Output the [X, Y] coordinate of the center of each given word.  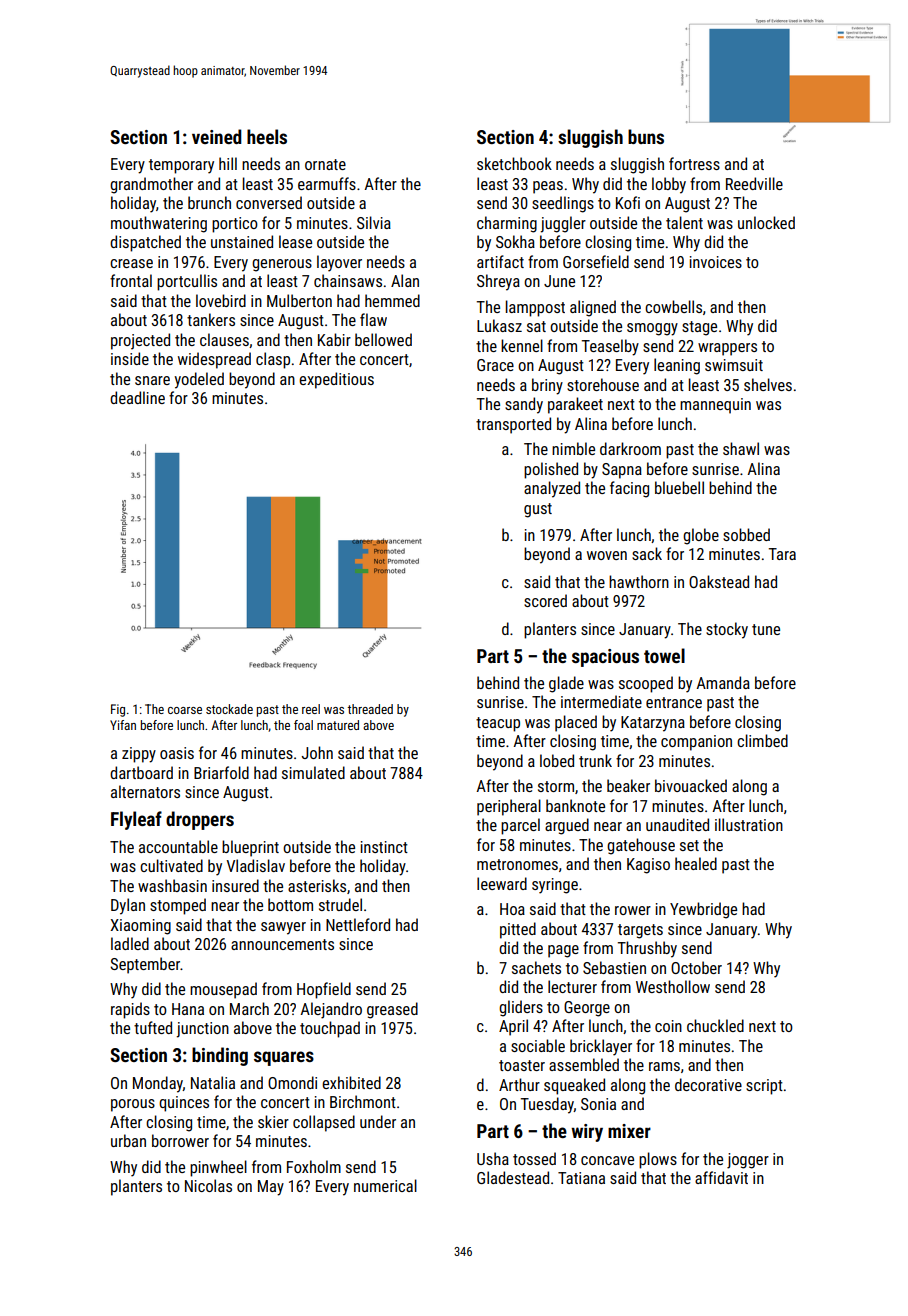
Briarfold [221, 772]
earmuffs [327, 183]
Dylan [128, 906]
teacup [498, 724]
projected [140, 341]
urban [128, 1140]
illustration [749, 824]
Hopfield [324, 990]
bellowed [383, 339]
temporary [181, 166]
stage [699, 328]
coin [668, 1026]
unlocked [766, 222]
